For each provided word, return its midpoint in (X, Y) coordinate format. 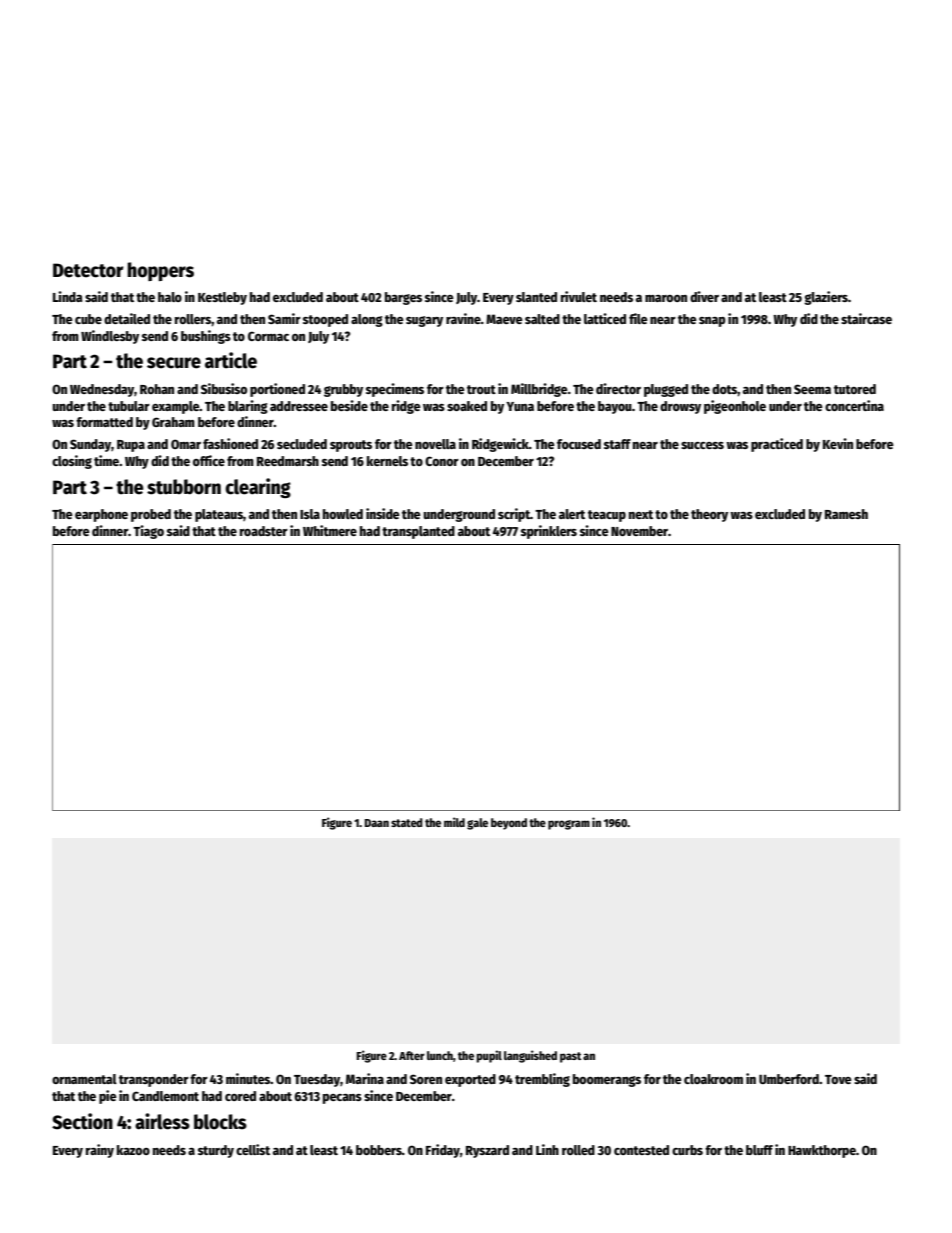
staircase (866, 318)
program (569, 825)
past (570, 1057)
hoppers (160, 271)
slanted (536, 297)
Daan (377, 823)
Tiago (148, 532)
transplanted (418, 532)
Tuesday (317, 1080)
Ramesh (846, 514)
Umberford (789, 1079)
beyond (509, 824)
